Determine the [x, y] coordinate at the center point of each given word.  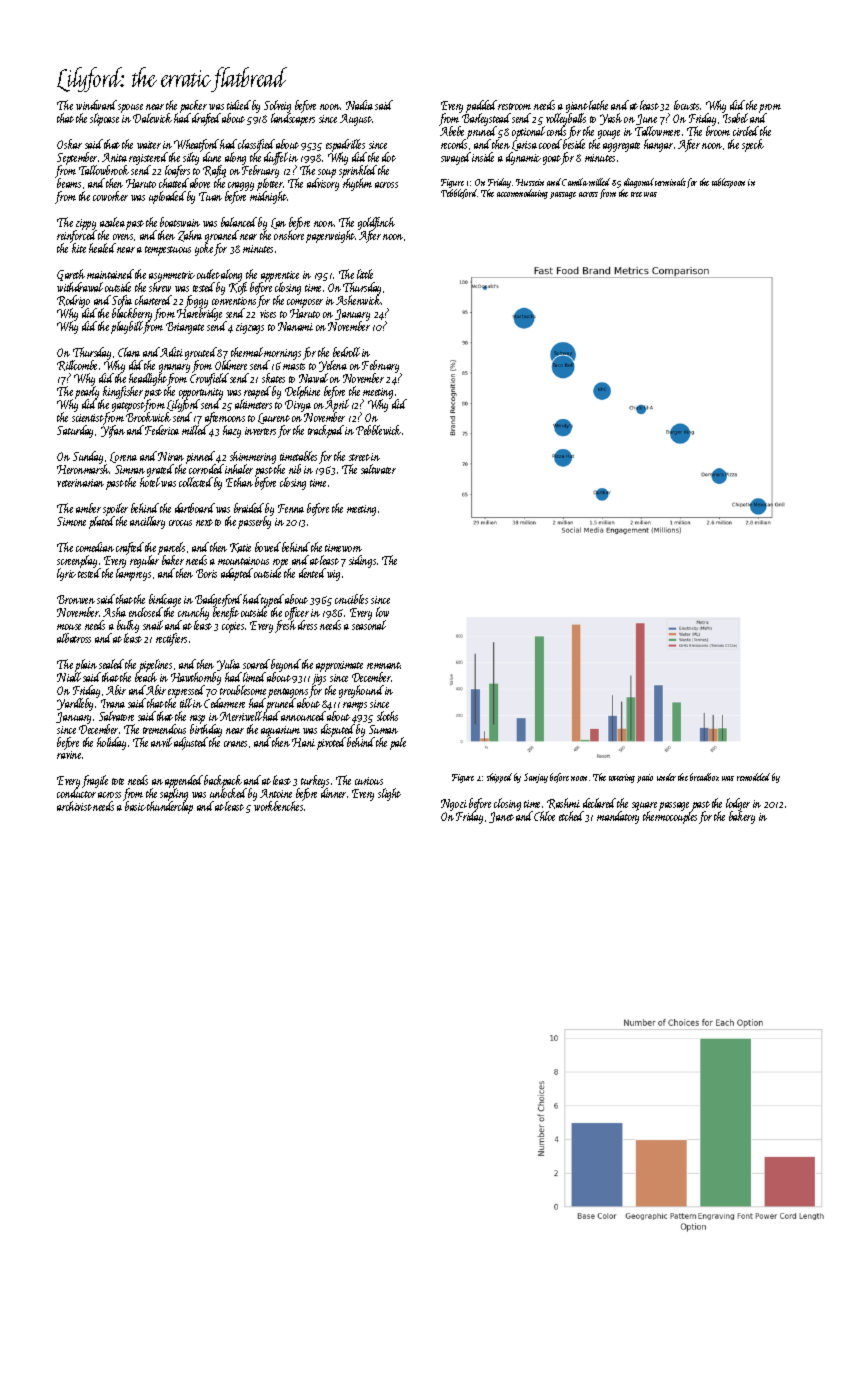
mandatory [618, 818]
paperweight [330, 236]
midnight [268, 198]
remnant [384, 665]
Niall [69, 677]
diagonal [639, 183]
